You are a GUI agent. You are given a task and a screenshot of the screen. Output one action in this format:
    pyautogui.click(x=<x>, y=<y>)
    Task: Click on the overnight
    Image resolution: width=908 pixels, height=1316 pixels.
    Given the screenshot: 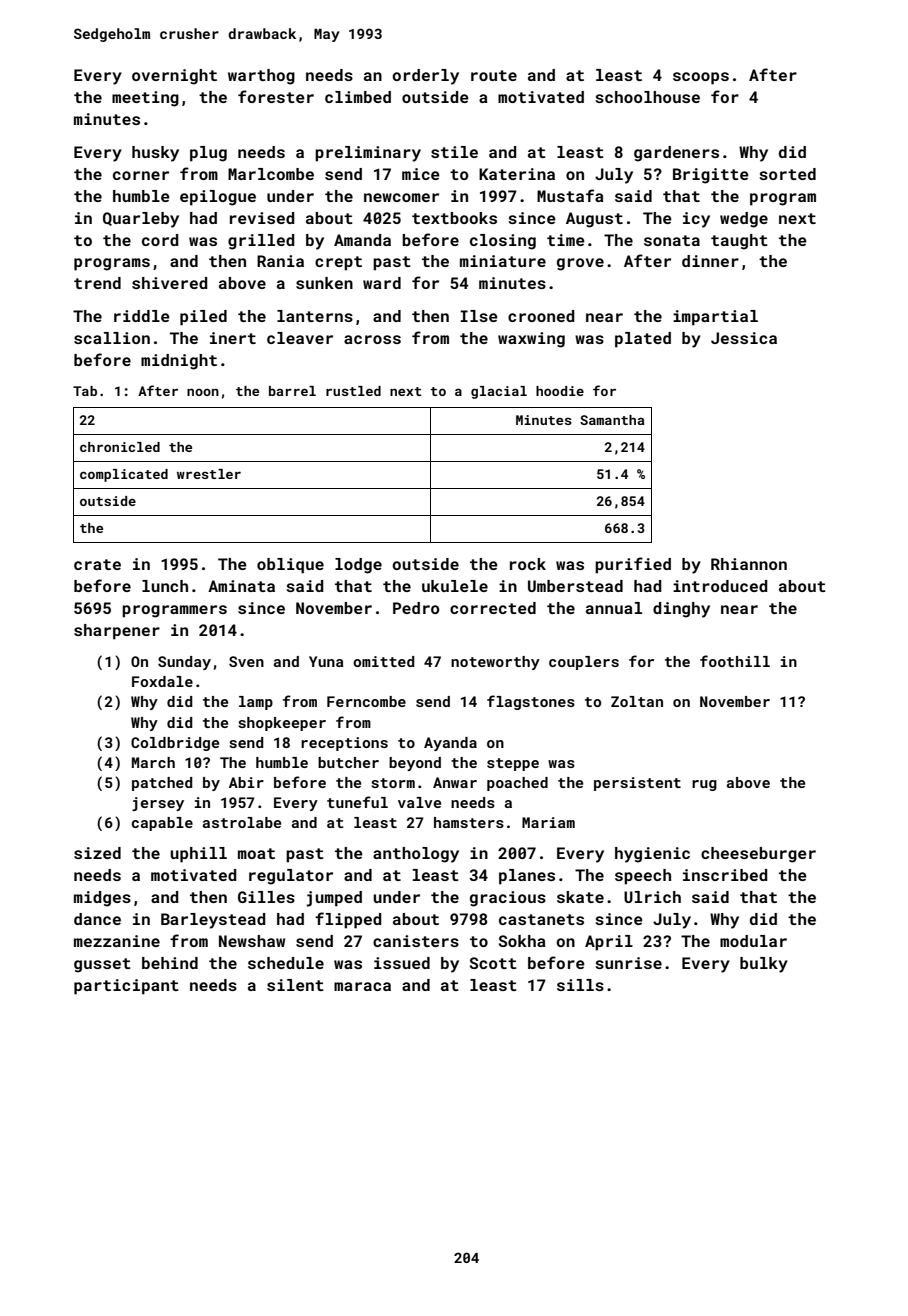 What is the action you would take?
    pyautogui.click(x=174, y=77)
